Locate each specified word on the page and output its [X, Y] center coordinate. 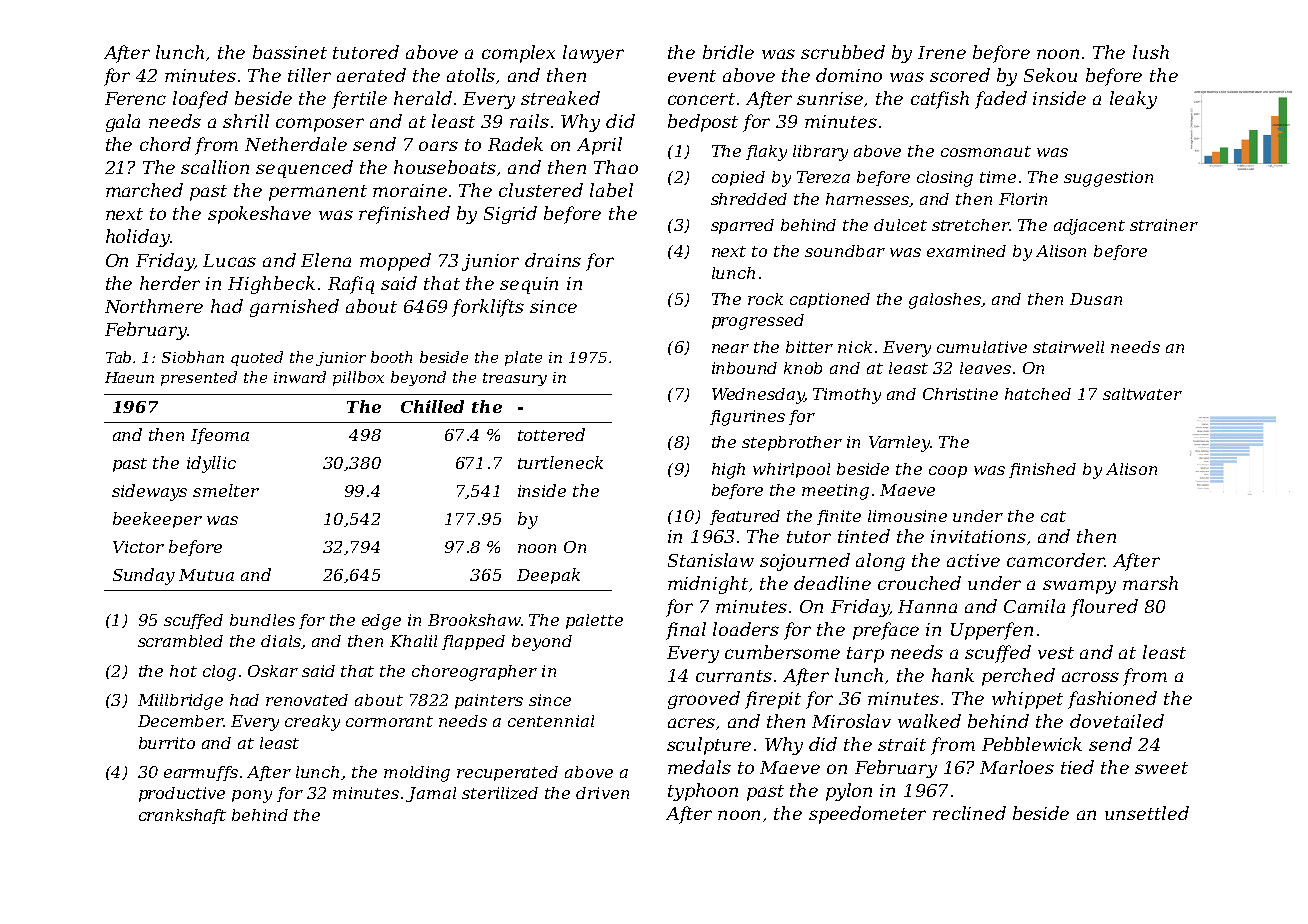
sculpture [709, 746]
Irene [942, 52]
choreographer [474, 673]
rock [765, 299]
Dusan [1096, 299]
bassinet [290, 52]
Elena [326, 260]
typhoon [703, 792]
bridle [728, 52]
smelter [226, 490]
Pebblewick [1032, 744]
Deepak [548, 576]
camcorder [1056, 560]
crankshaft [182, 816]
